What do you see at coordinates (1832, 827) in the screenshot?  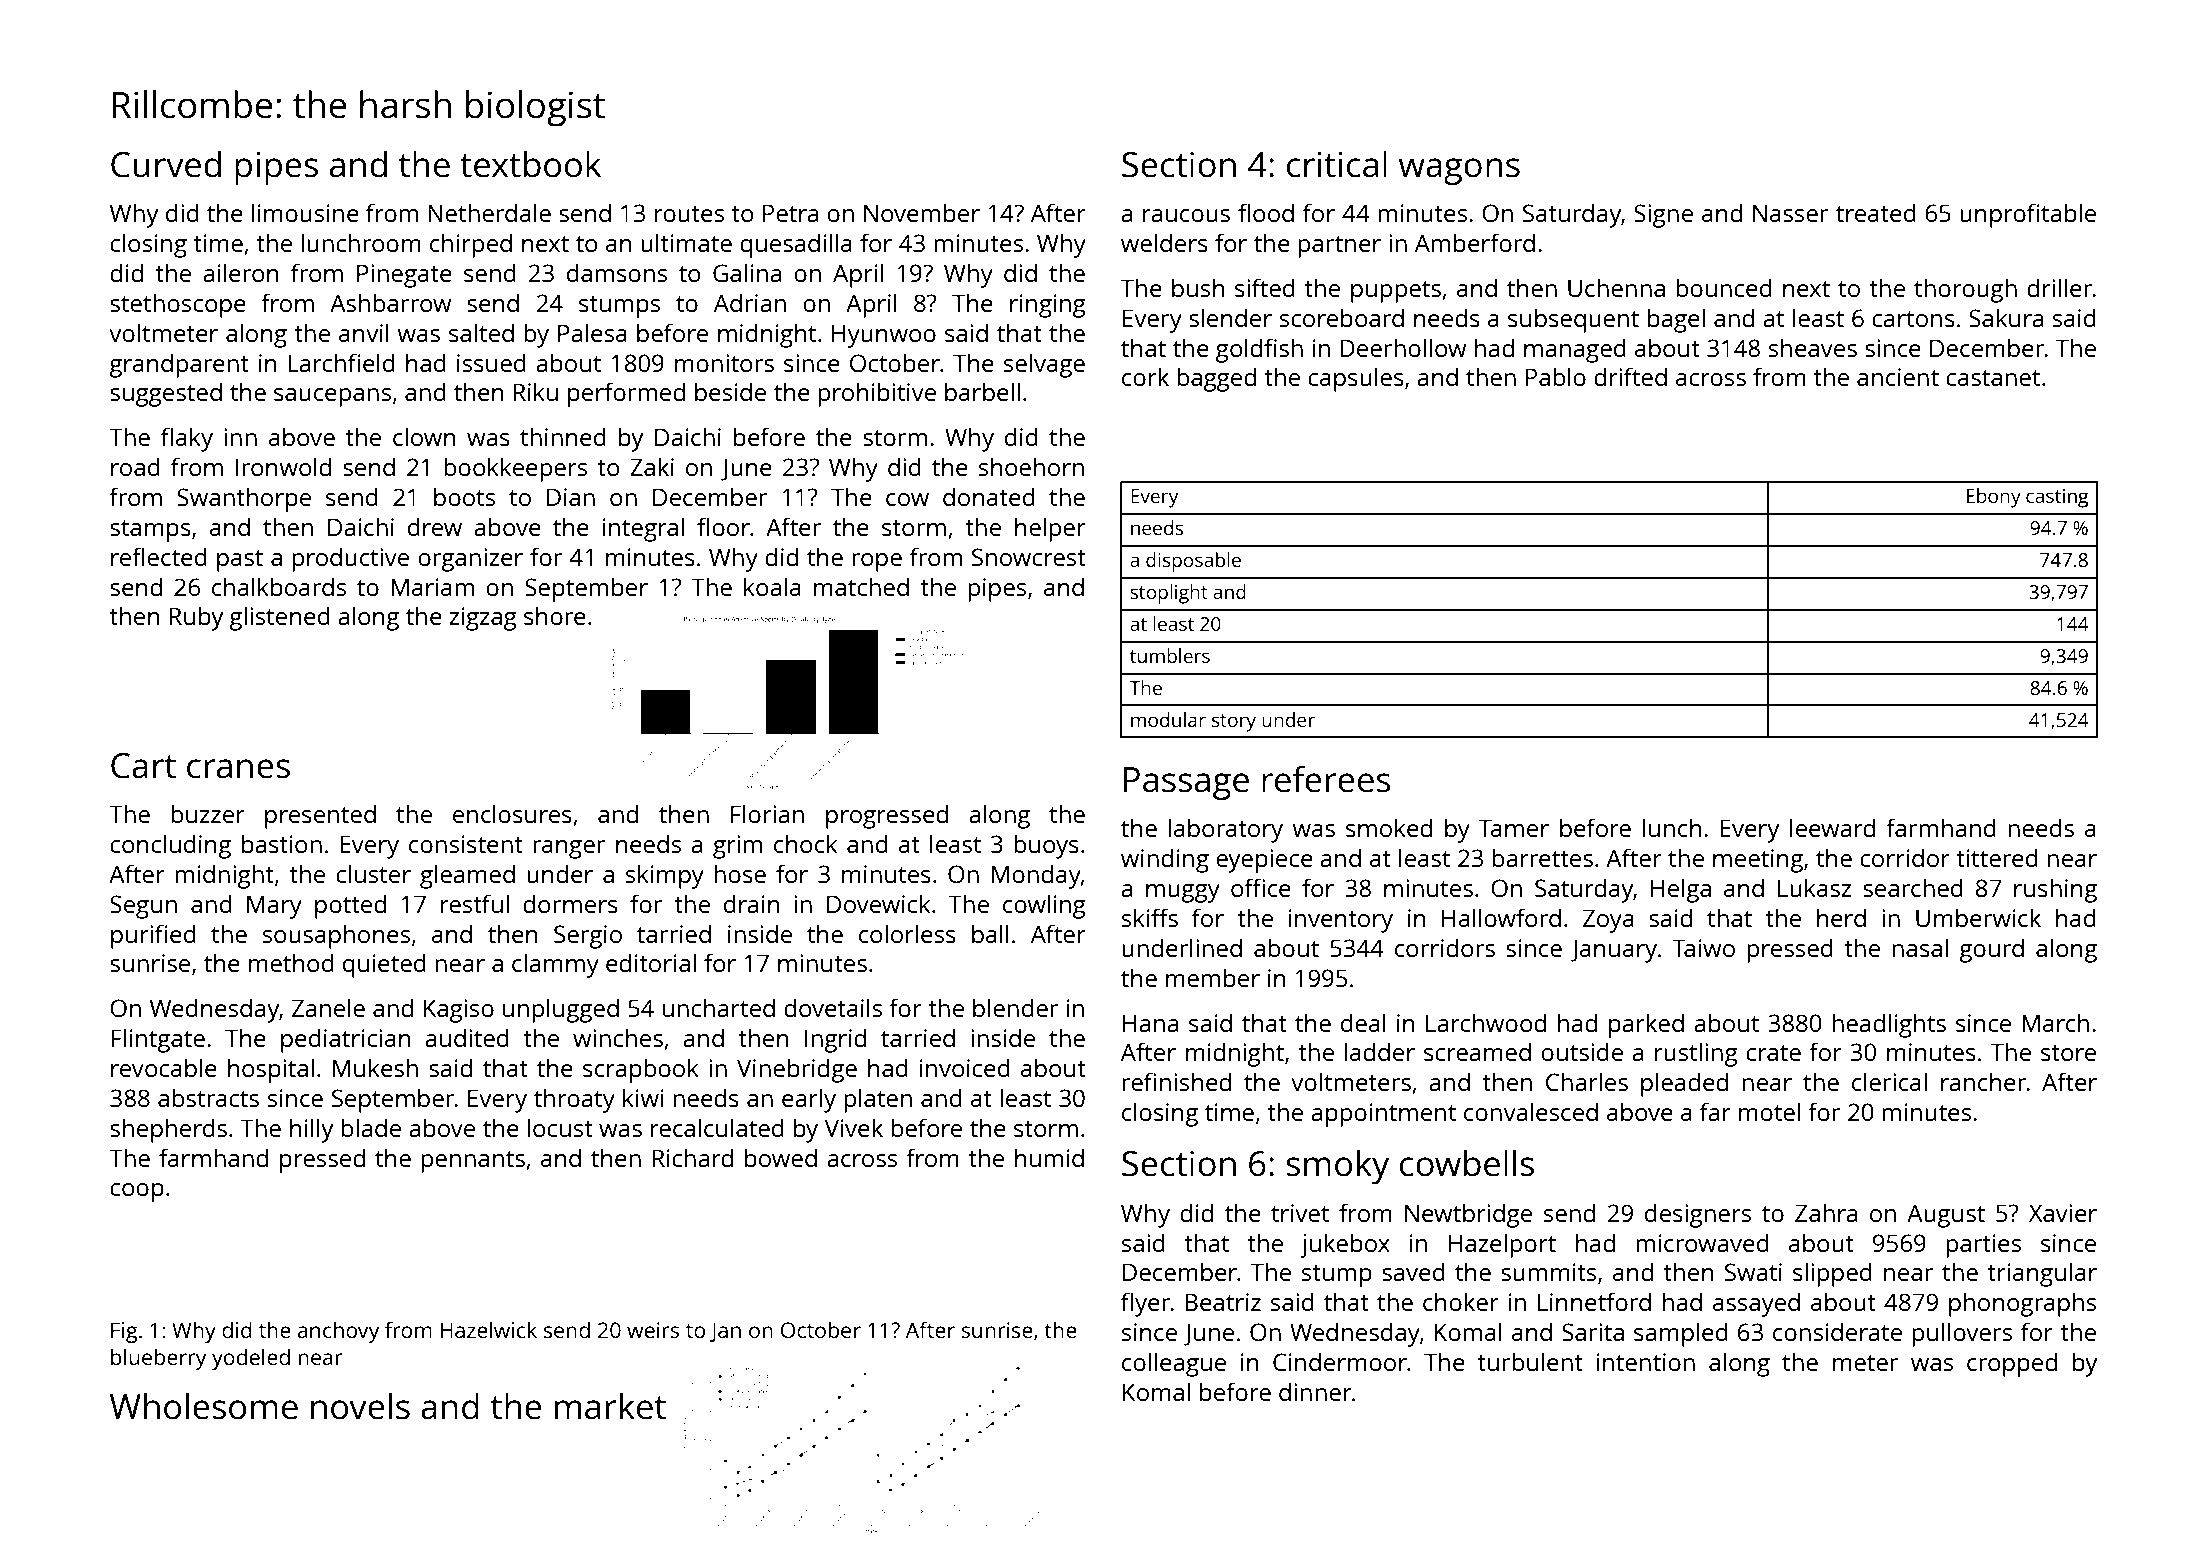 I see `leeward` at bounding box center [1832, 827].
